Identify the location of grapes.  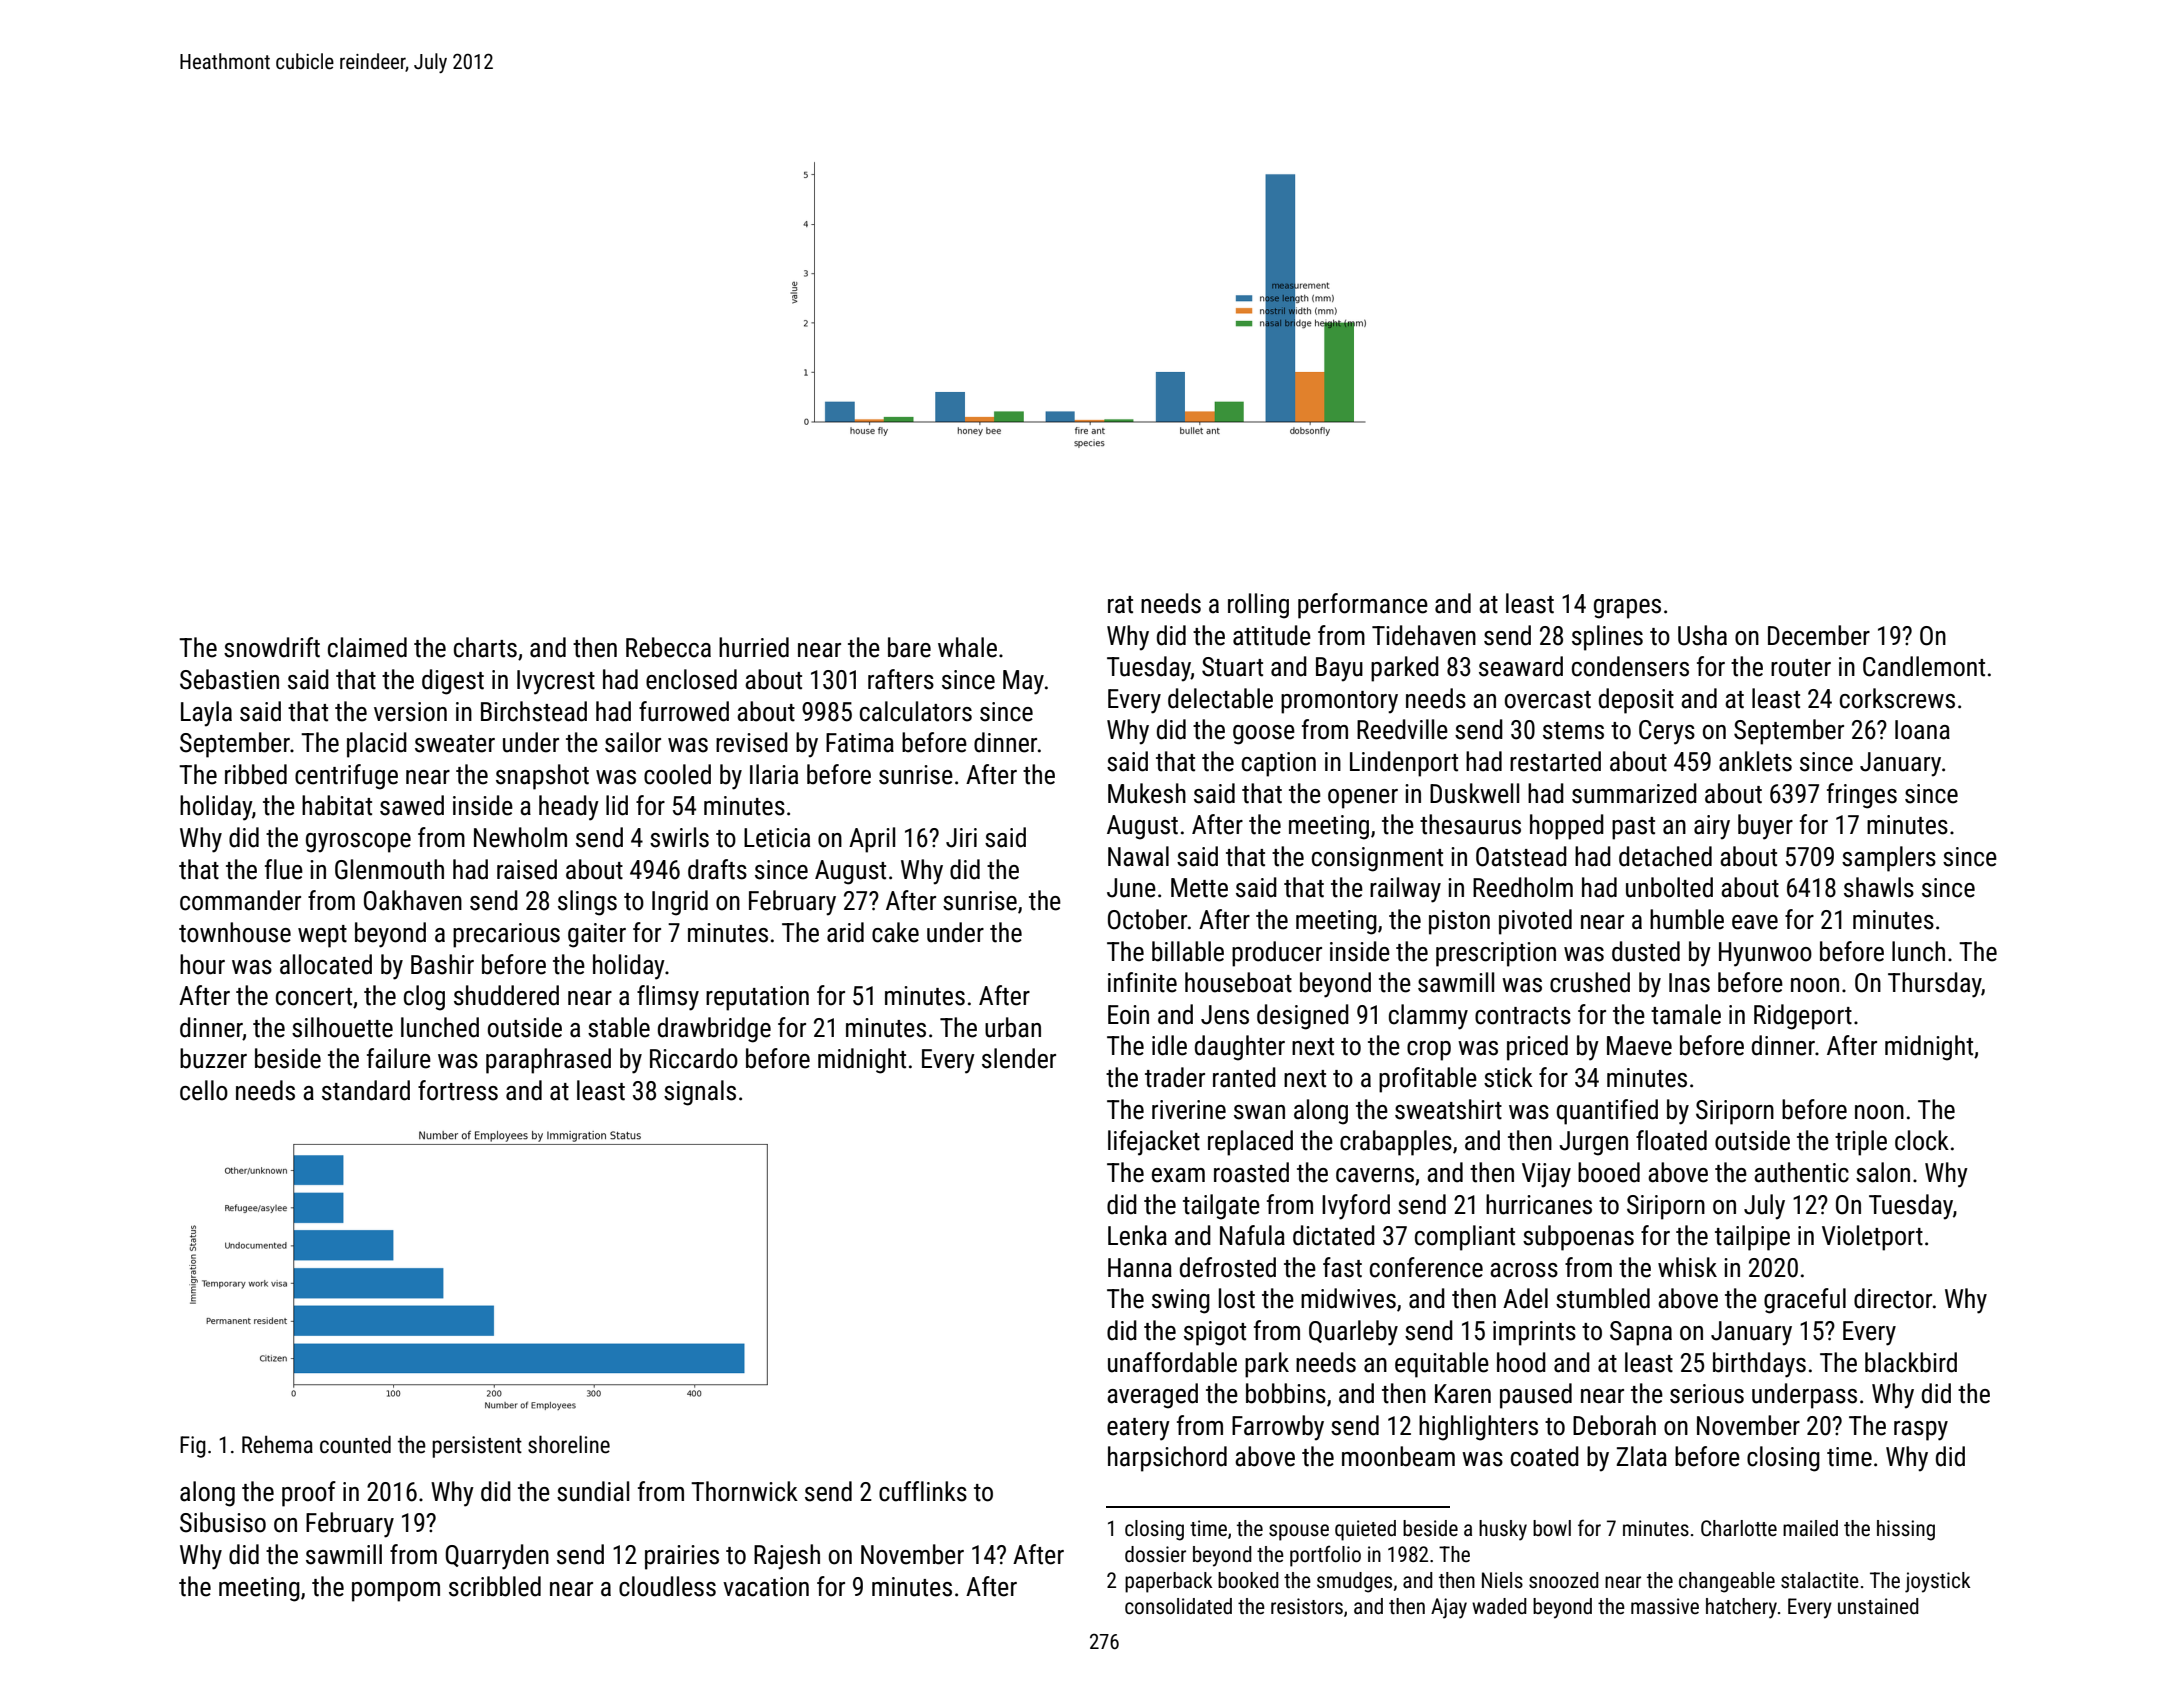
(1627, 609).
